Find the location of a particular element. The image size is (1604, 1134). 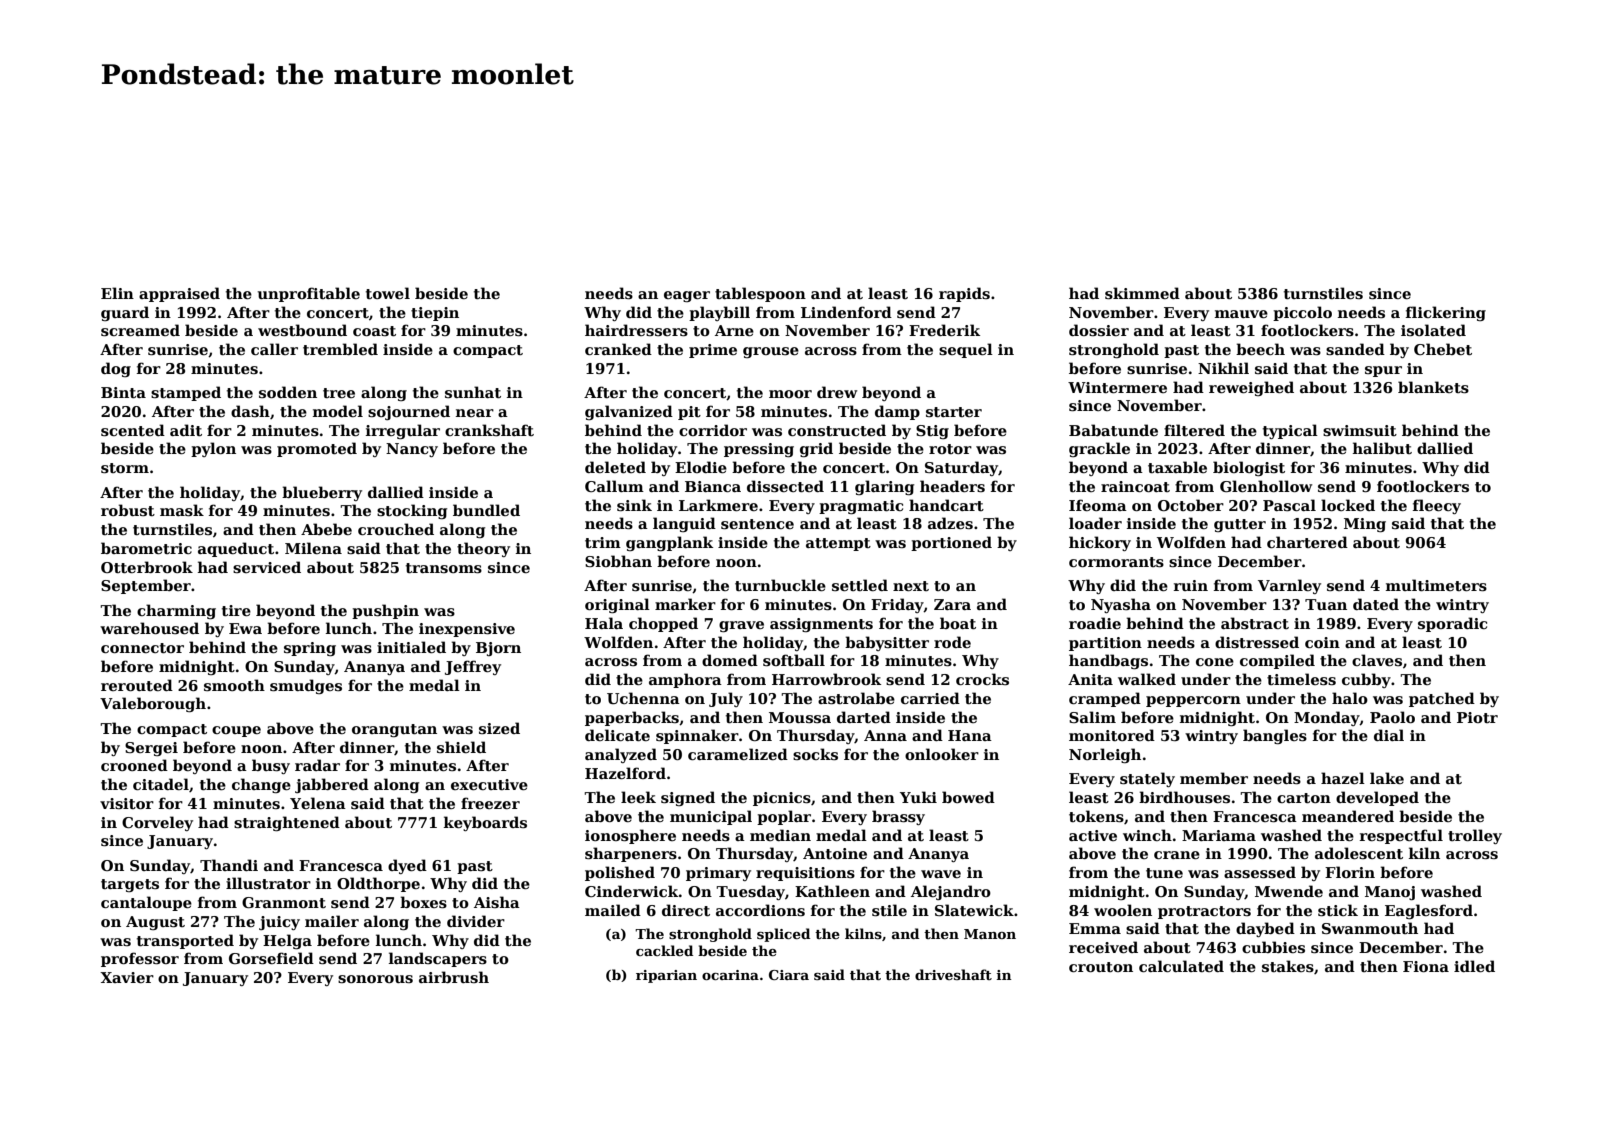

protractors is located at coordinates (1204, 912).
